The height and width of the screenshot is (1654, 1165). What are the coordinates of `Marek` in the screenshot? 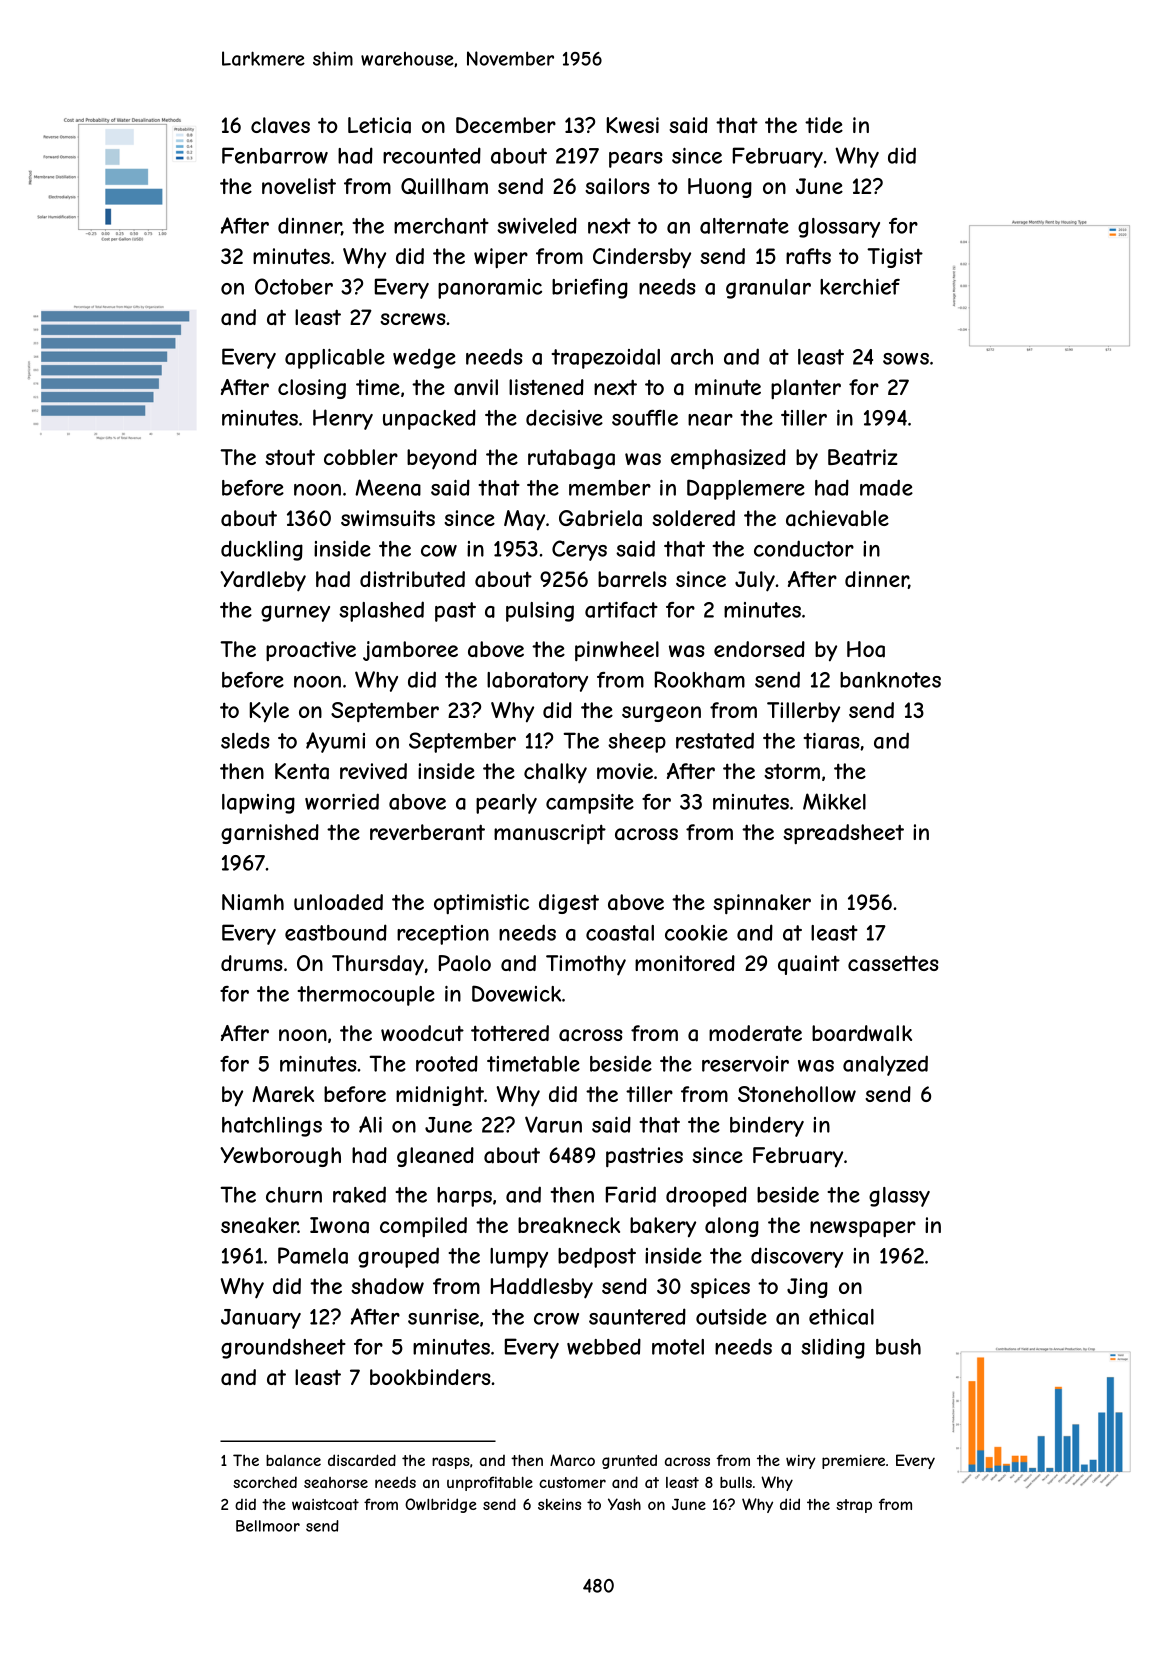 It's located at (283, 1094).
